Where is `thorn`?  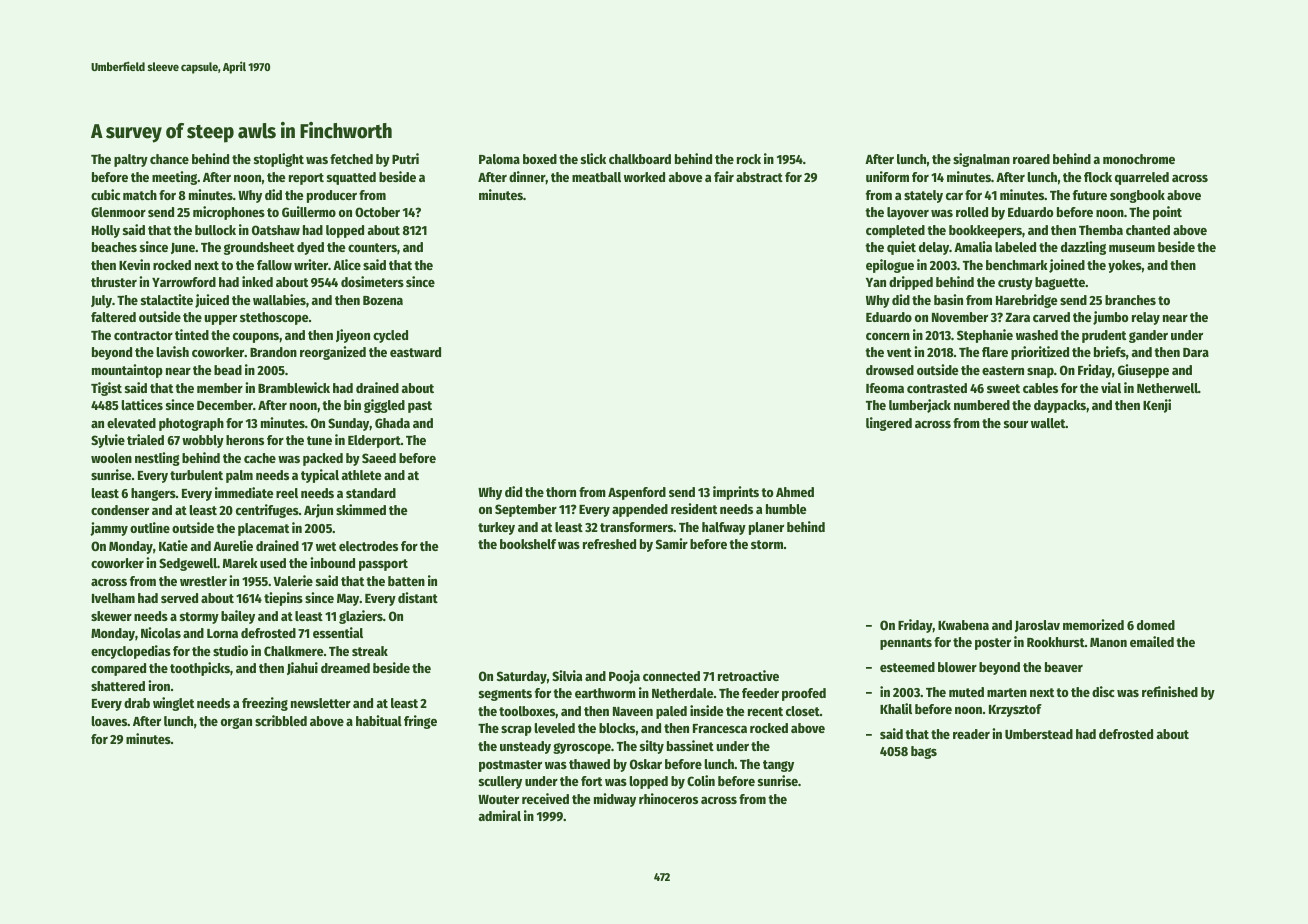
thorn is located at coordinates (561, 492).
